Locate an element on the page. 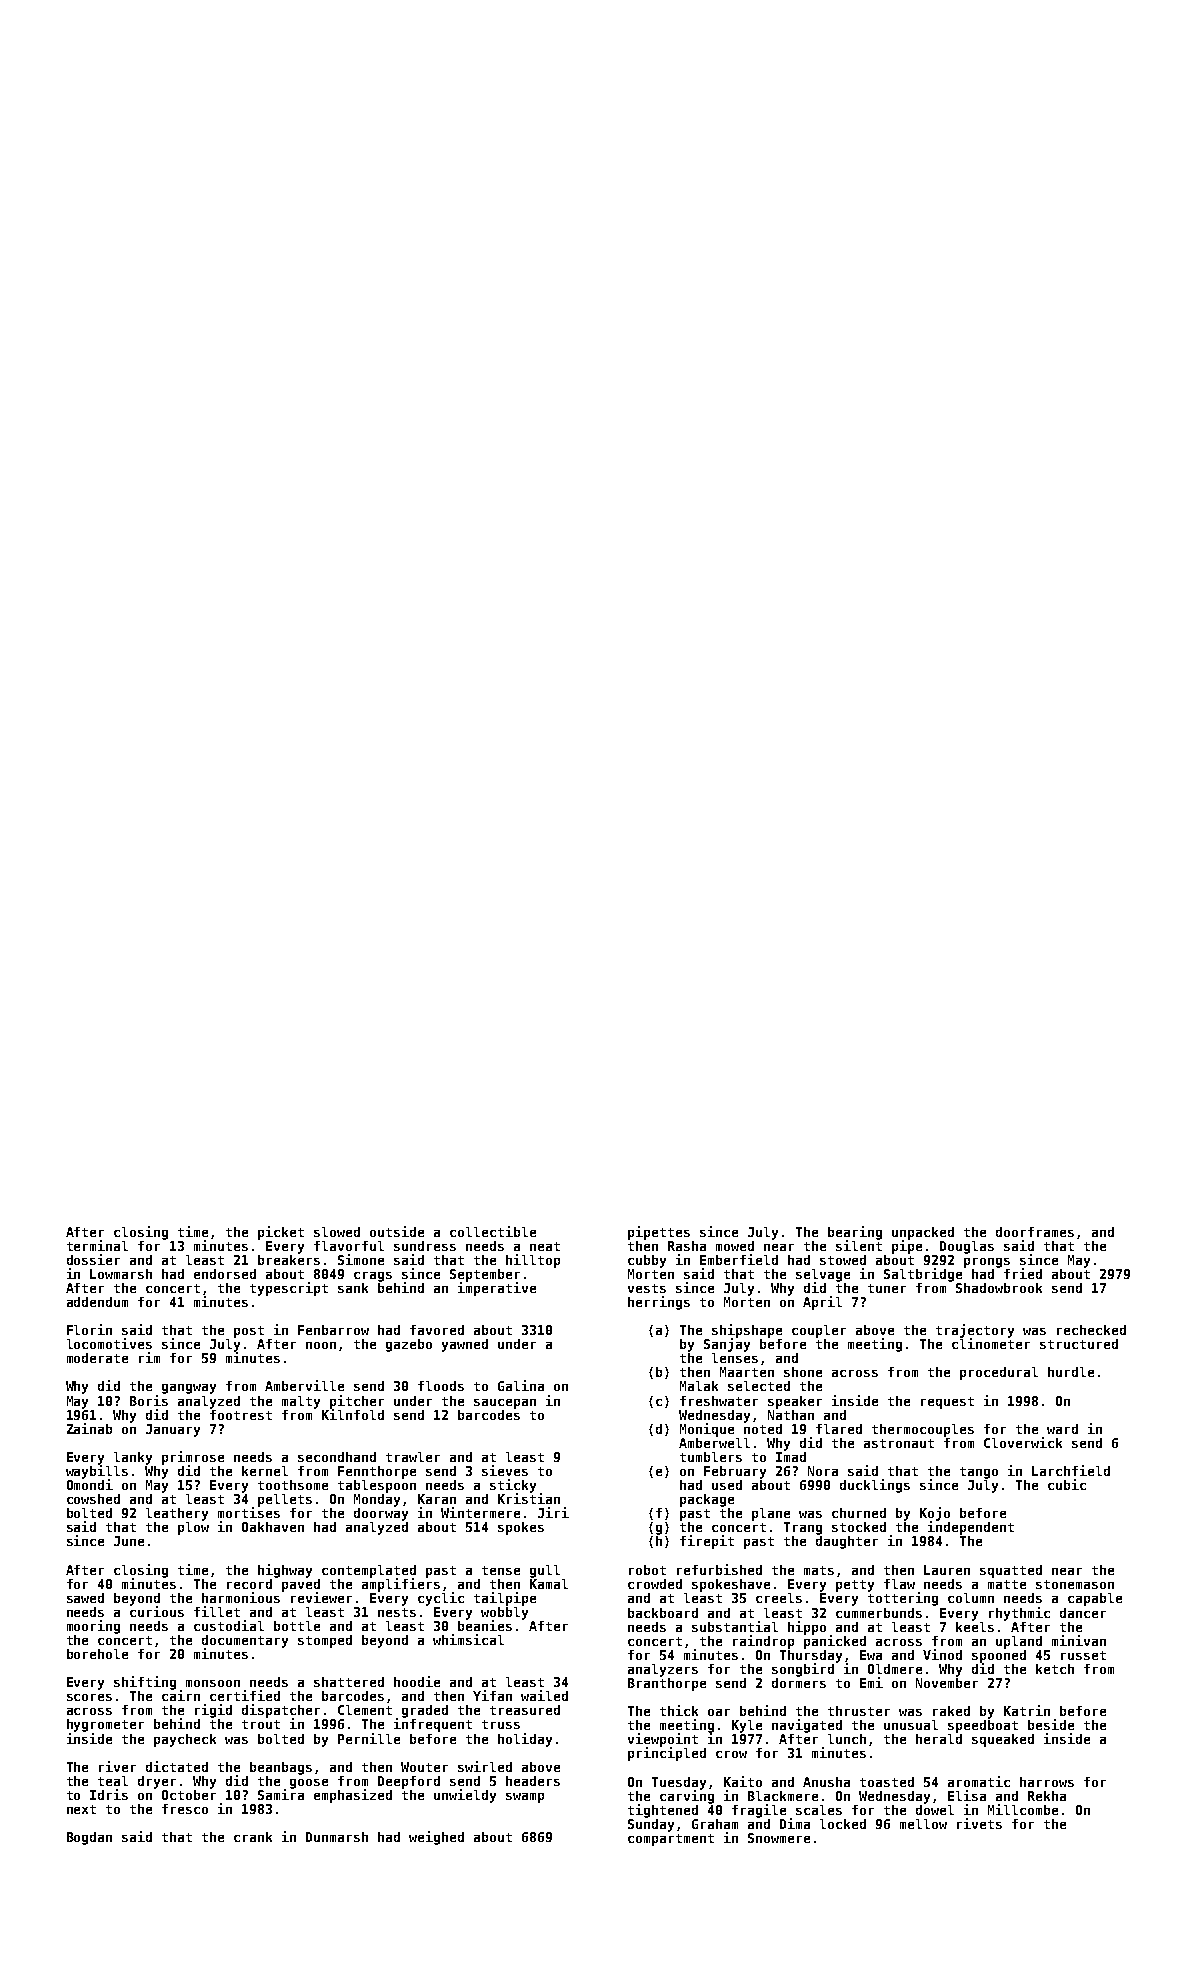 The height and width of the page is (1984, 1204). rechecked is located at coordinates (1091, 1330).
